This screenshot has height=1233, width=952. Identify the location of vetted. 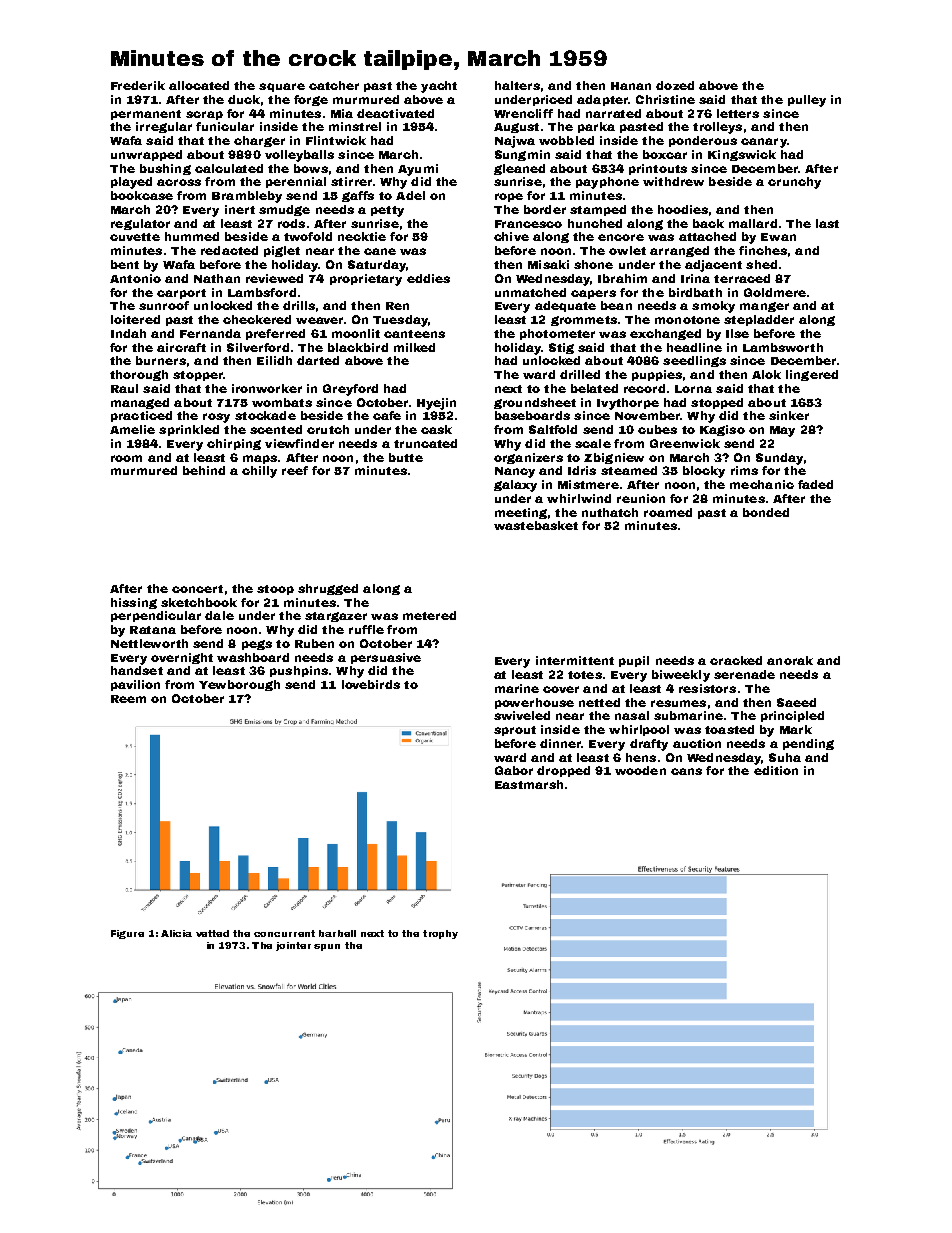
(212, 933).
